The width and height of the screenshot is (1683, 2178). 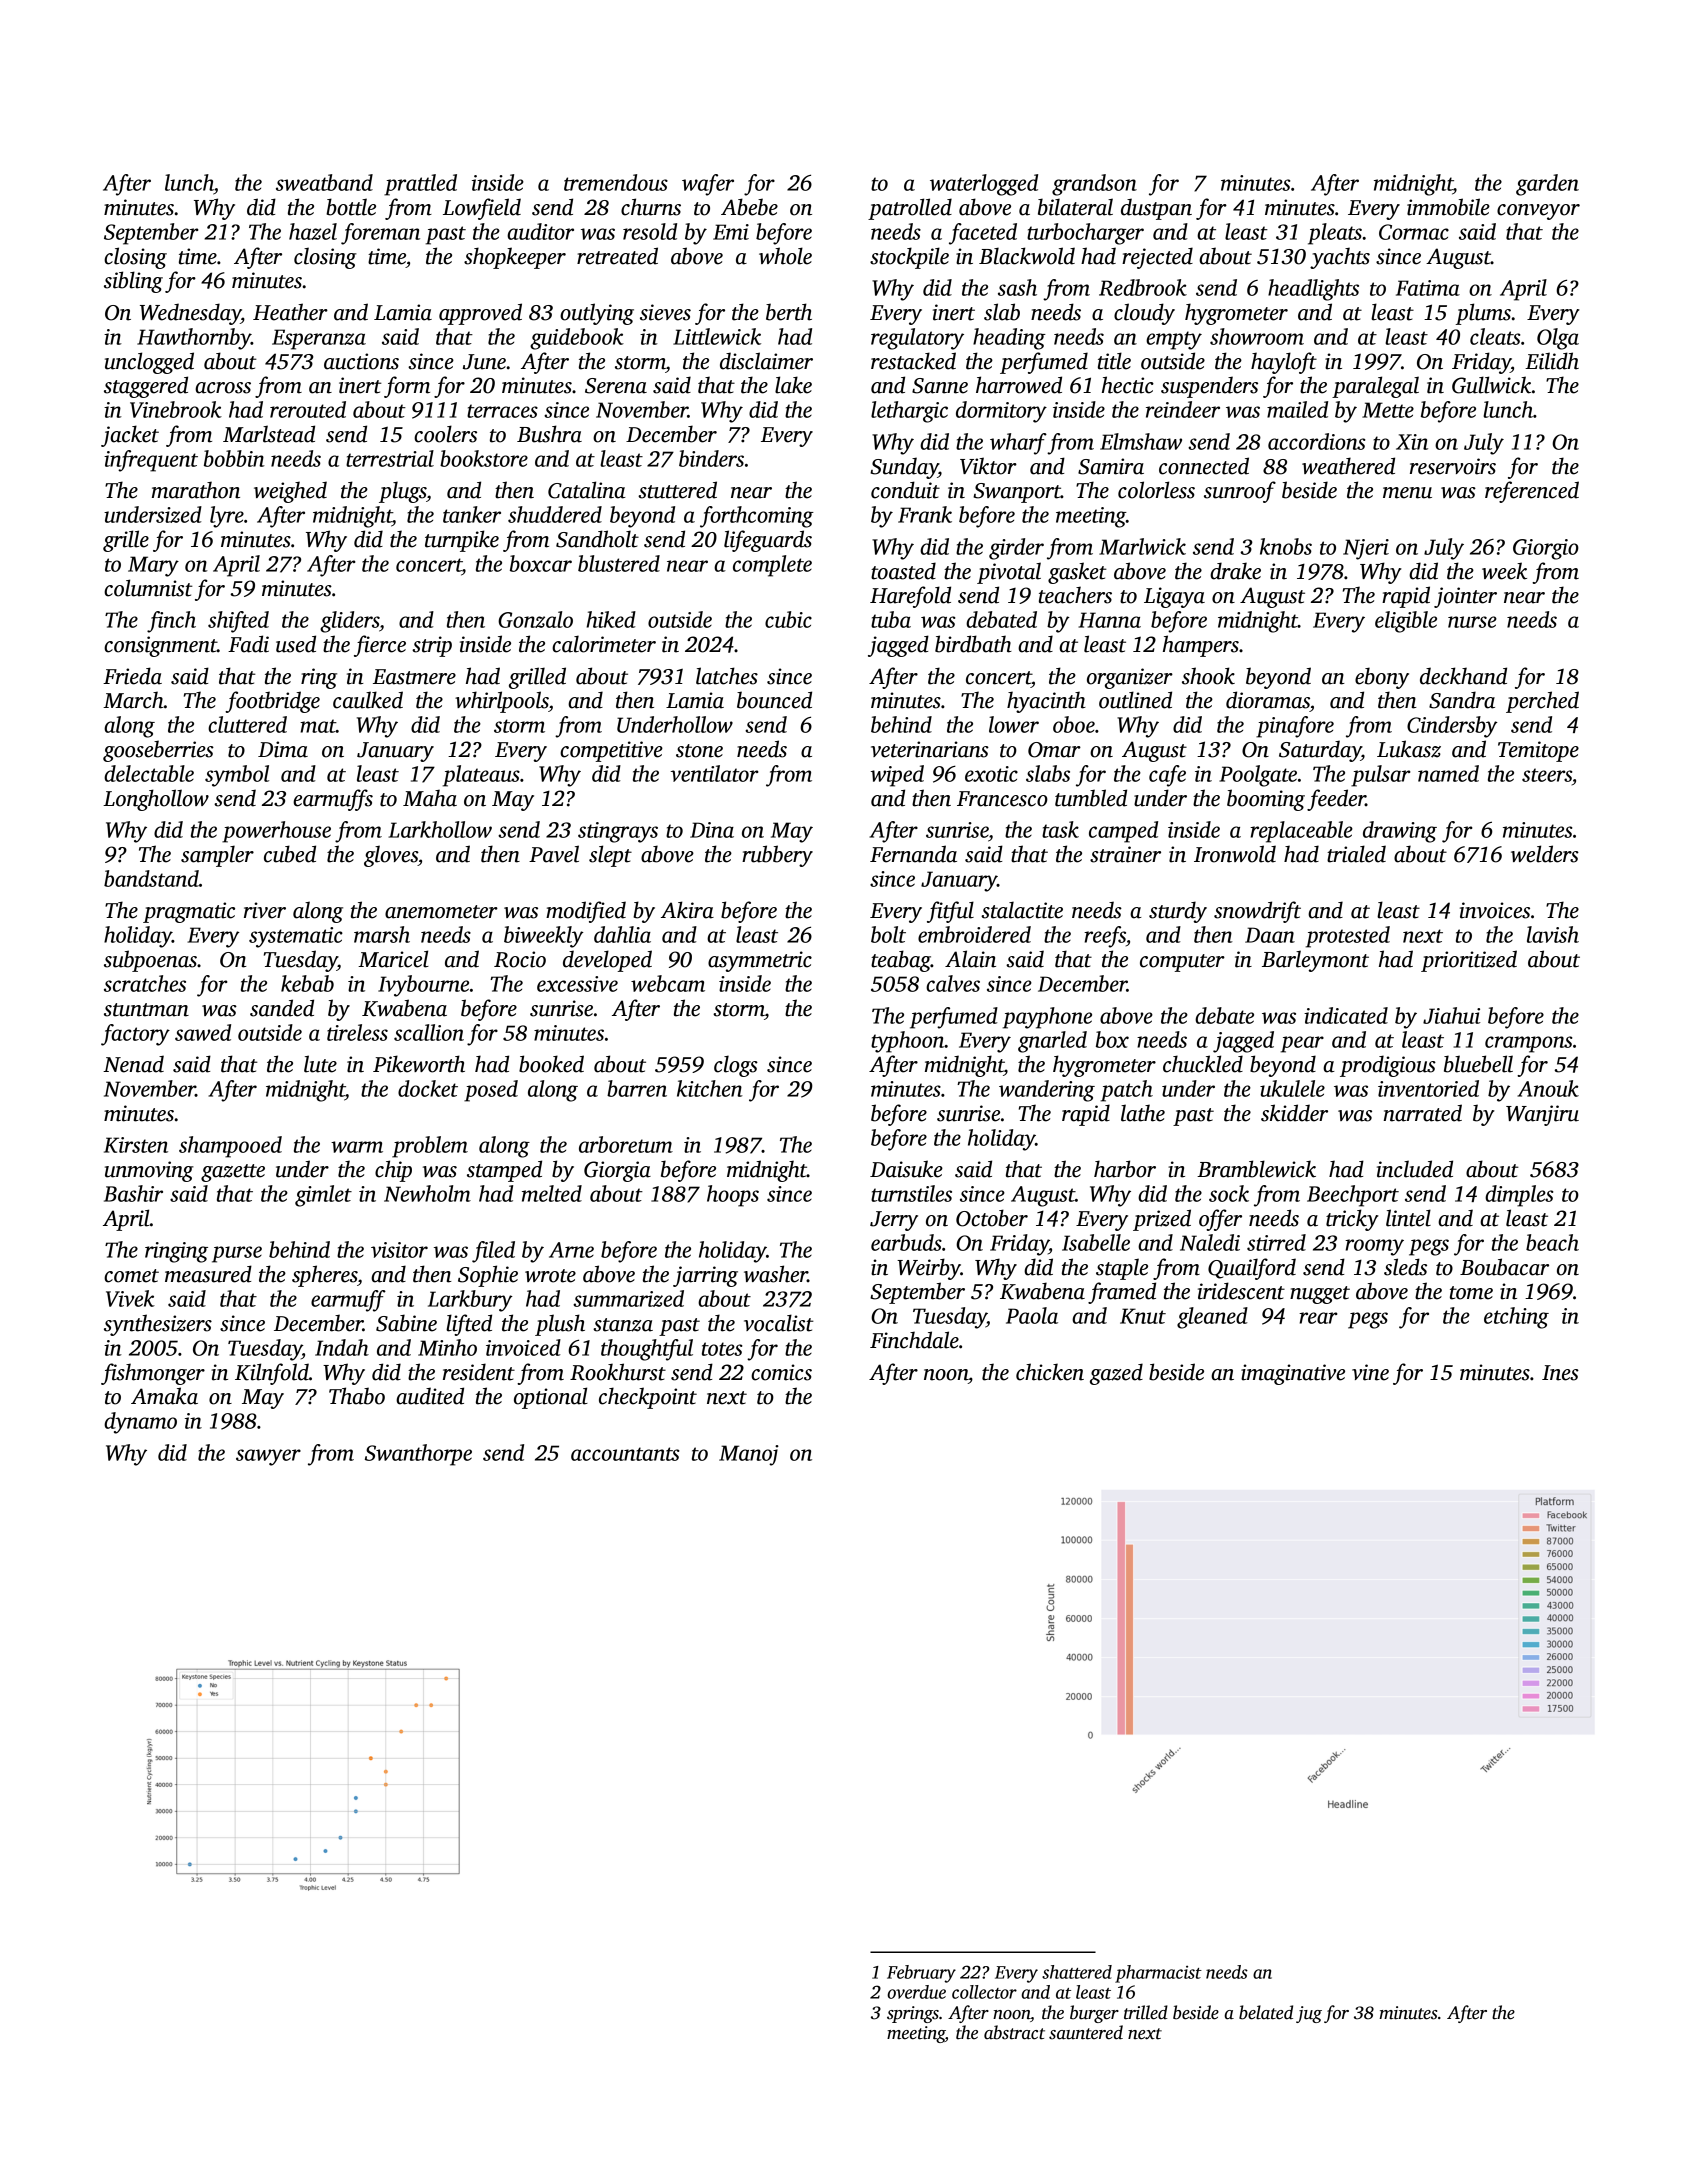 I want to click on sweatband, so click(x=324, y=182).
